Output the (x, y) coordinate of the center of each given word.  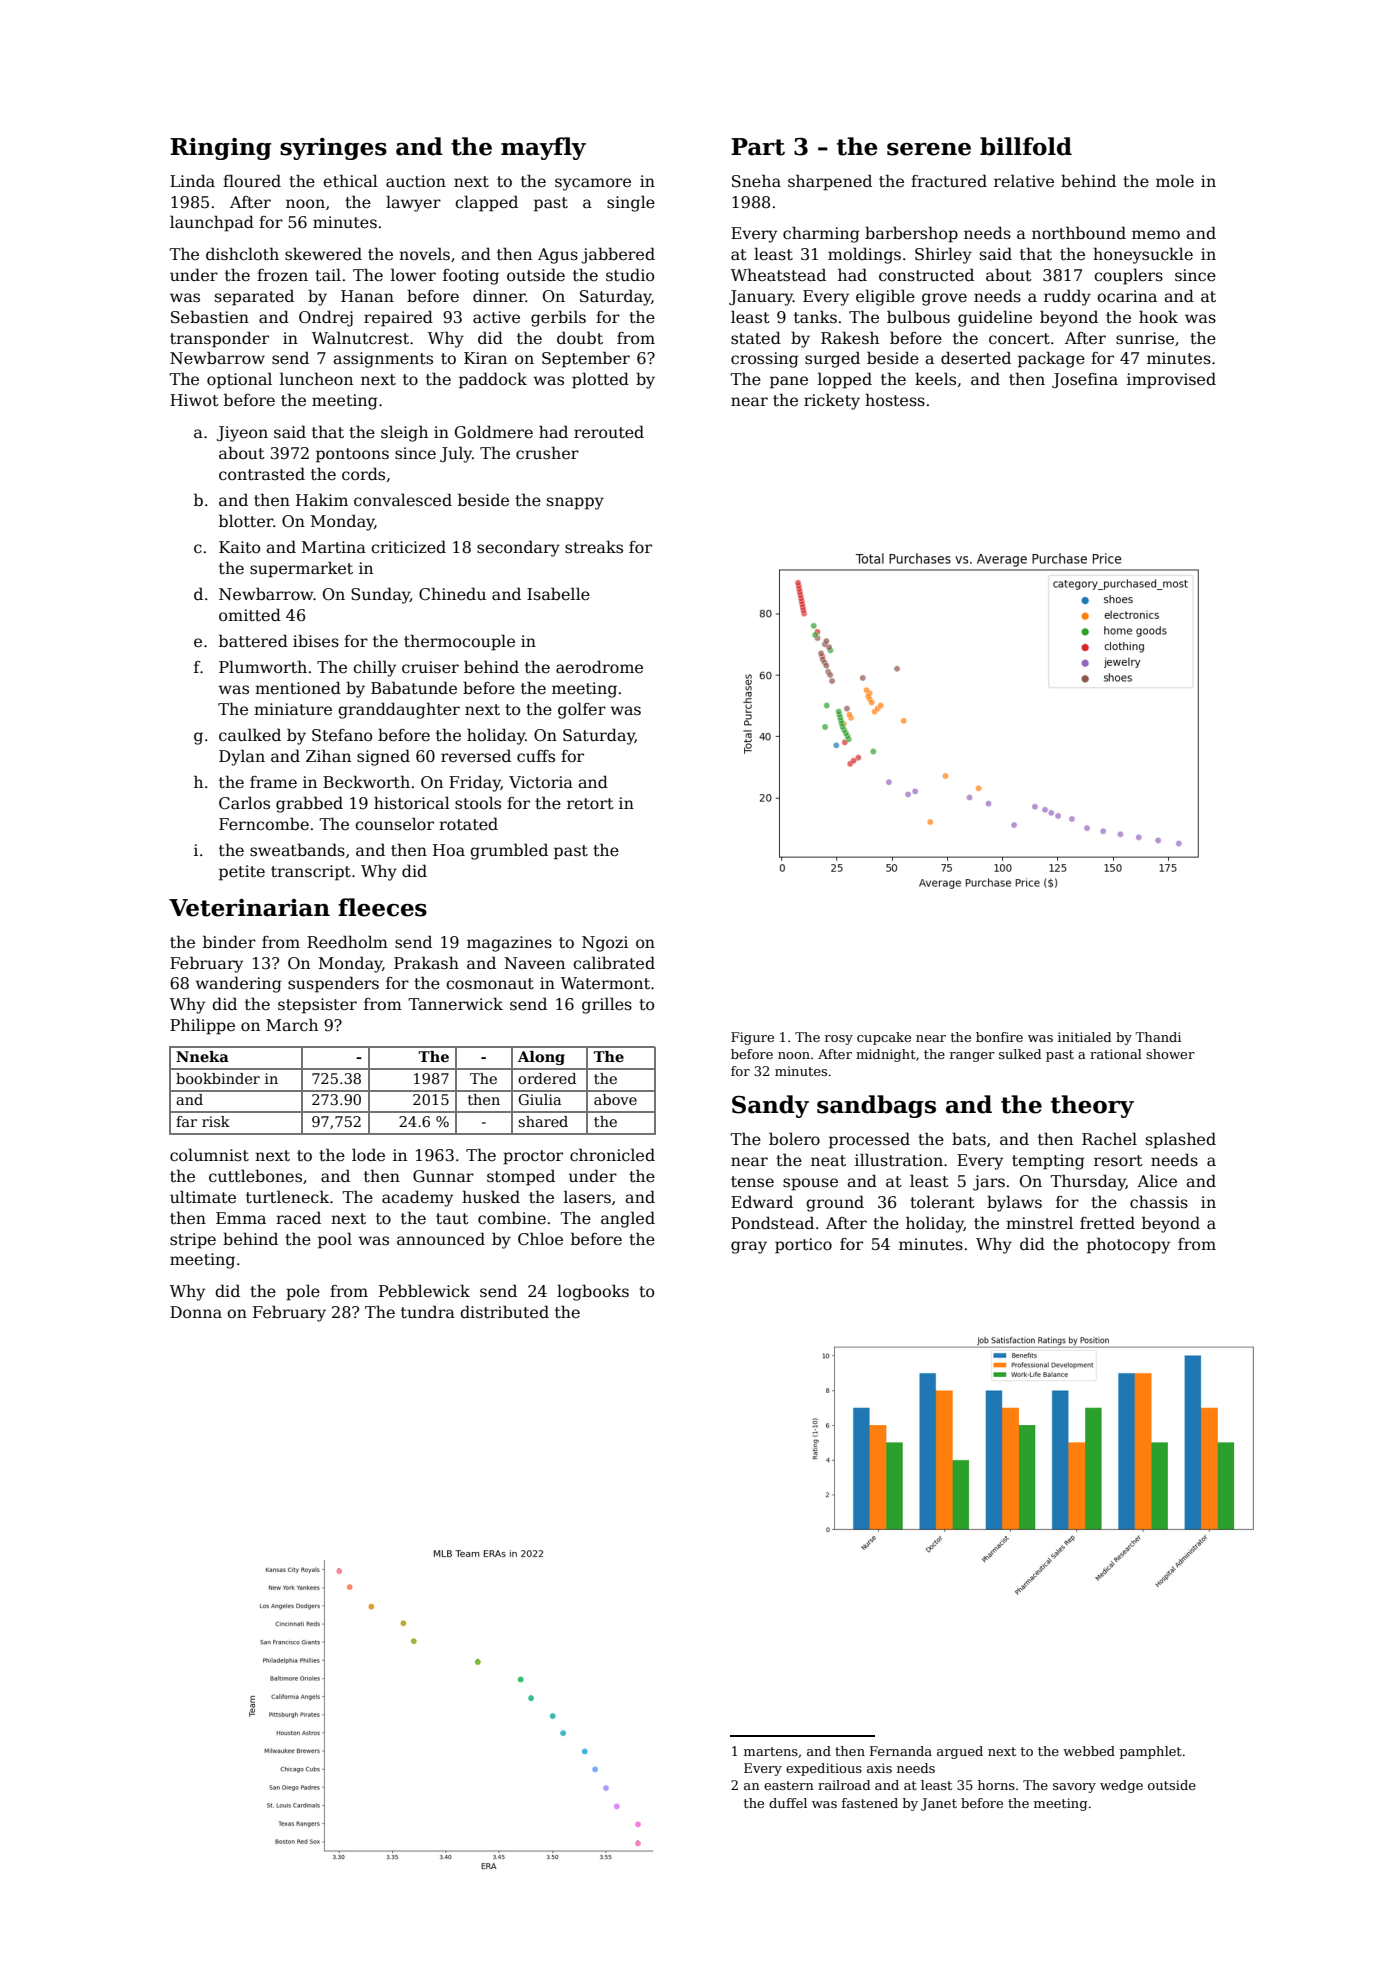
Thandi (1158, 1037)
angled (628, 1219)
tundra (428, 1311)
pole (303, 1292)
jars (989, 1183)
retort (590, 804)
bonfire (999, 1037)
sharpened (830, 182)
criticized (408, 547)
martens (771, 1751)
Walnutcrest (360, 338)
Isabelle (558, 594)
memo (1156, 235)
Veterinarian (249, 908)
